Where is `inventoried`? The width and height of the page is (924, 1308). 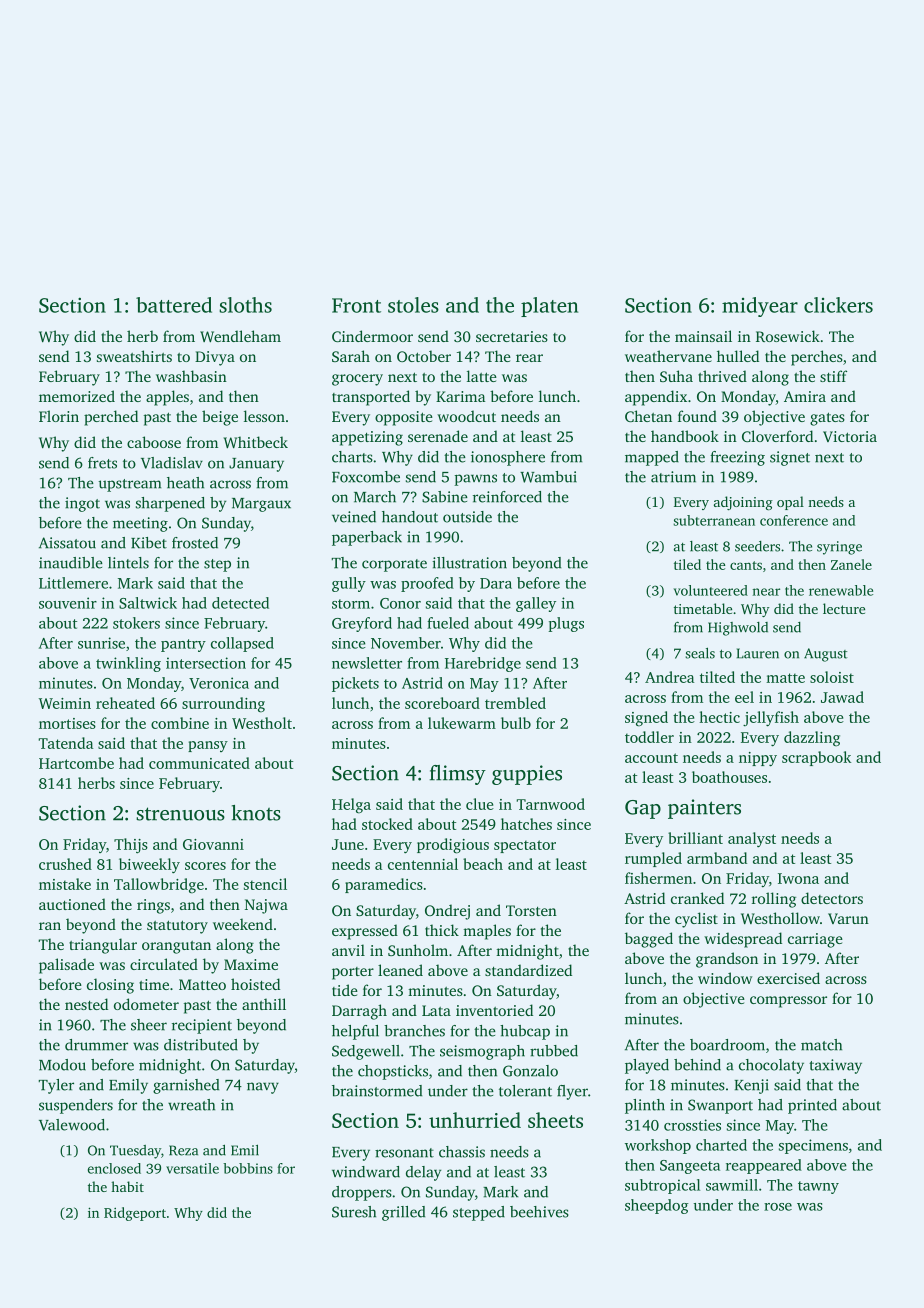
inventoried is located at coordinates (494, 1010).
